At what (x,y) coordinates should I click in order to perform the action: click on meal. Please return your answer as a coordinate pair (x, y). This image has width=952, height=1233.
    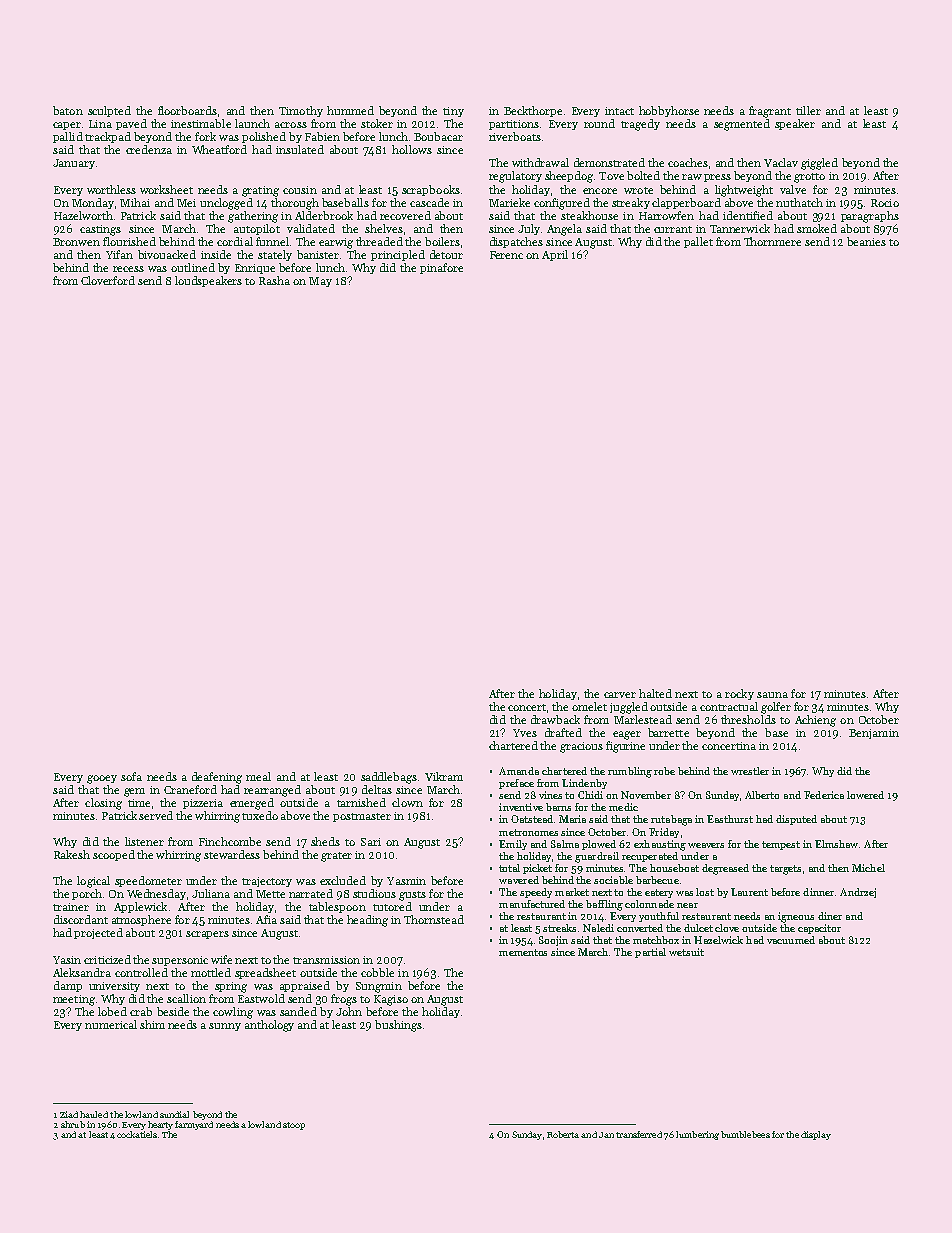
    Looking at the image, I should click on (258, 776).
